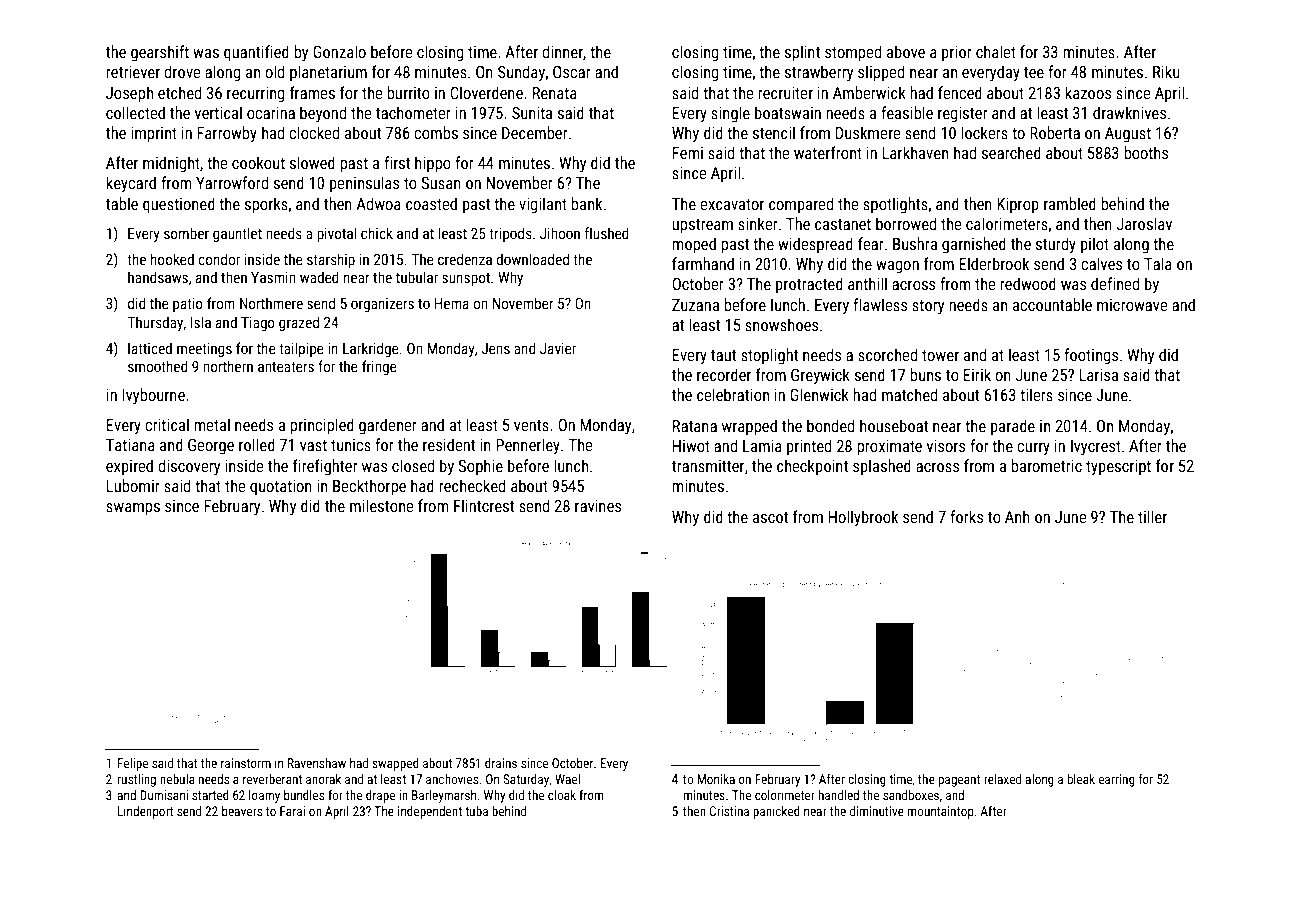 Image resolution: width=1308 pixels, height=924 pixels. Describe the element at coordinates (688, 153) in the screenshot. I see `Femi` at that location.
